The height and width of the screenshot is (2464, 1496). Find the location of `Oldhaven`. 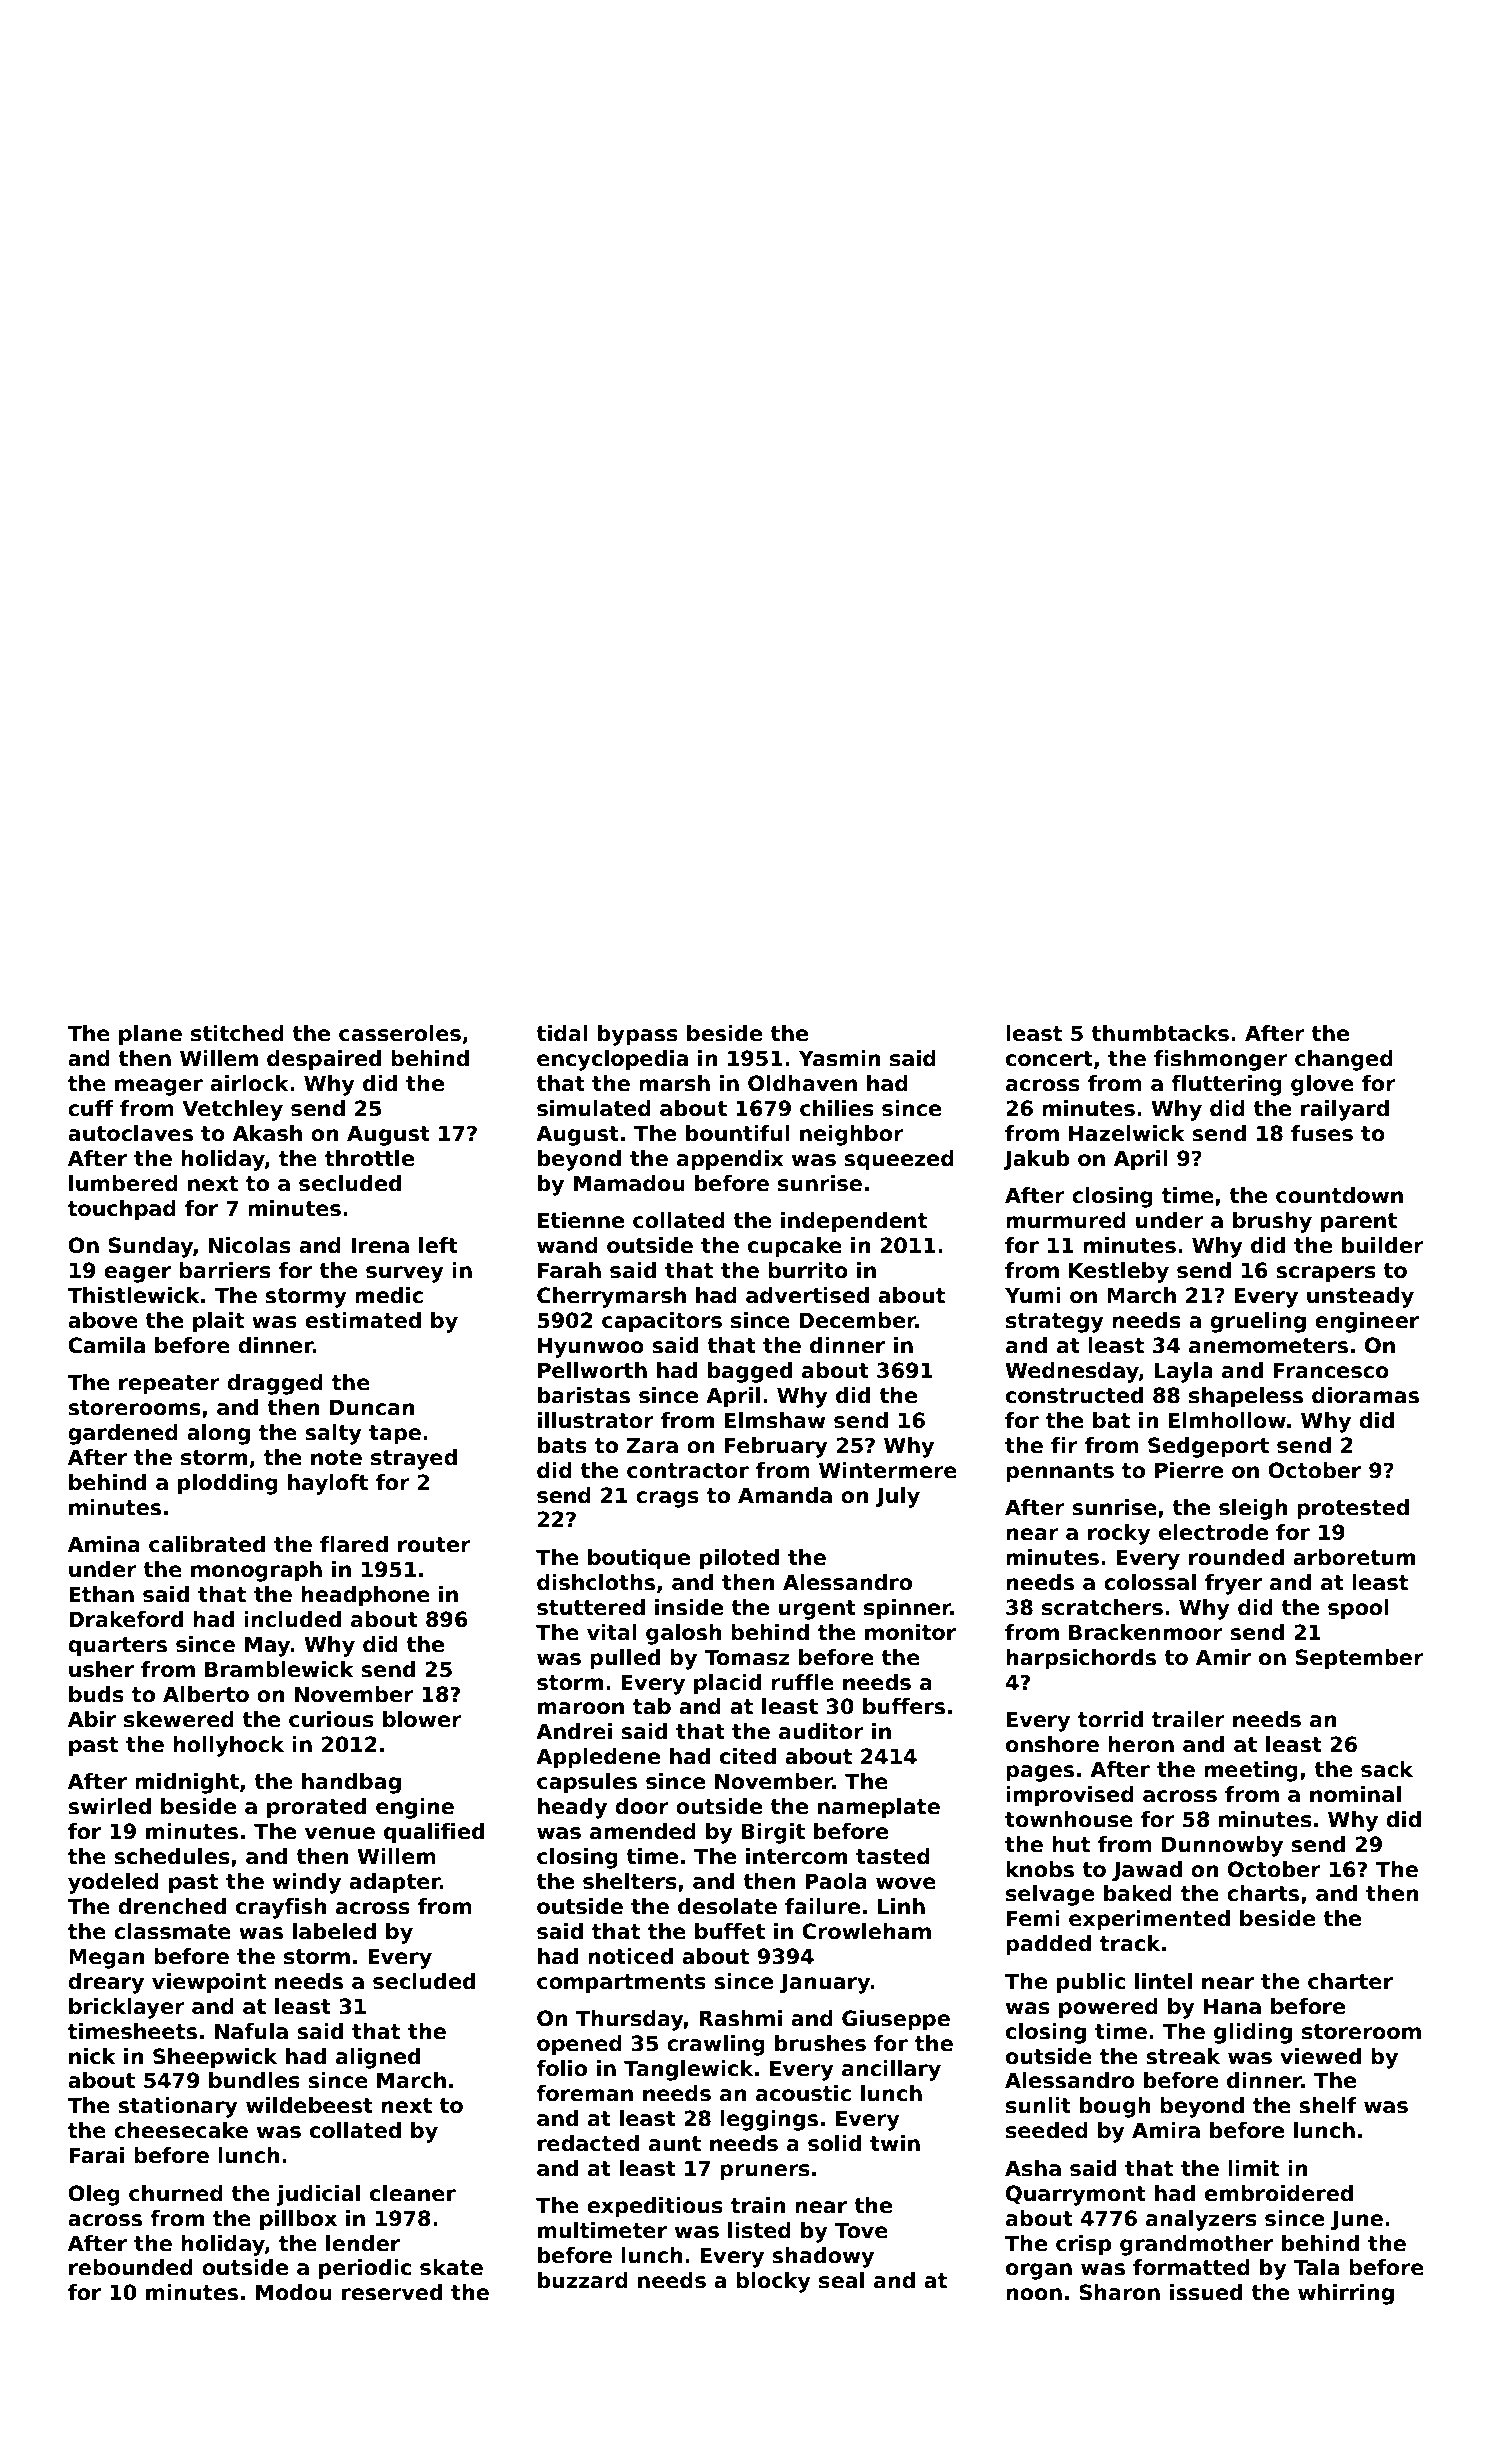

Oldhaven is located at coordinates (802, 1083).
